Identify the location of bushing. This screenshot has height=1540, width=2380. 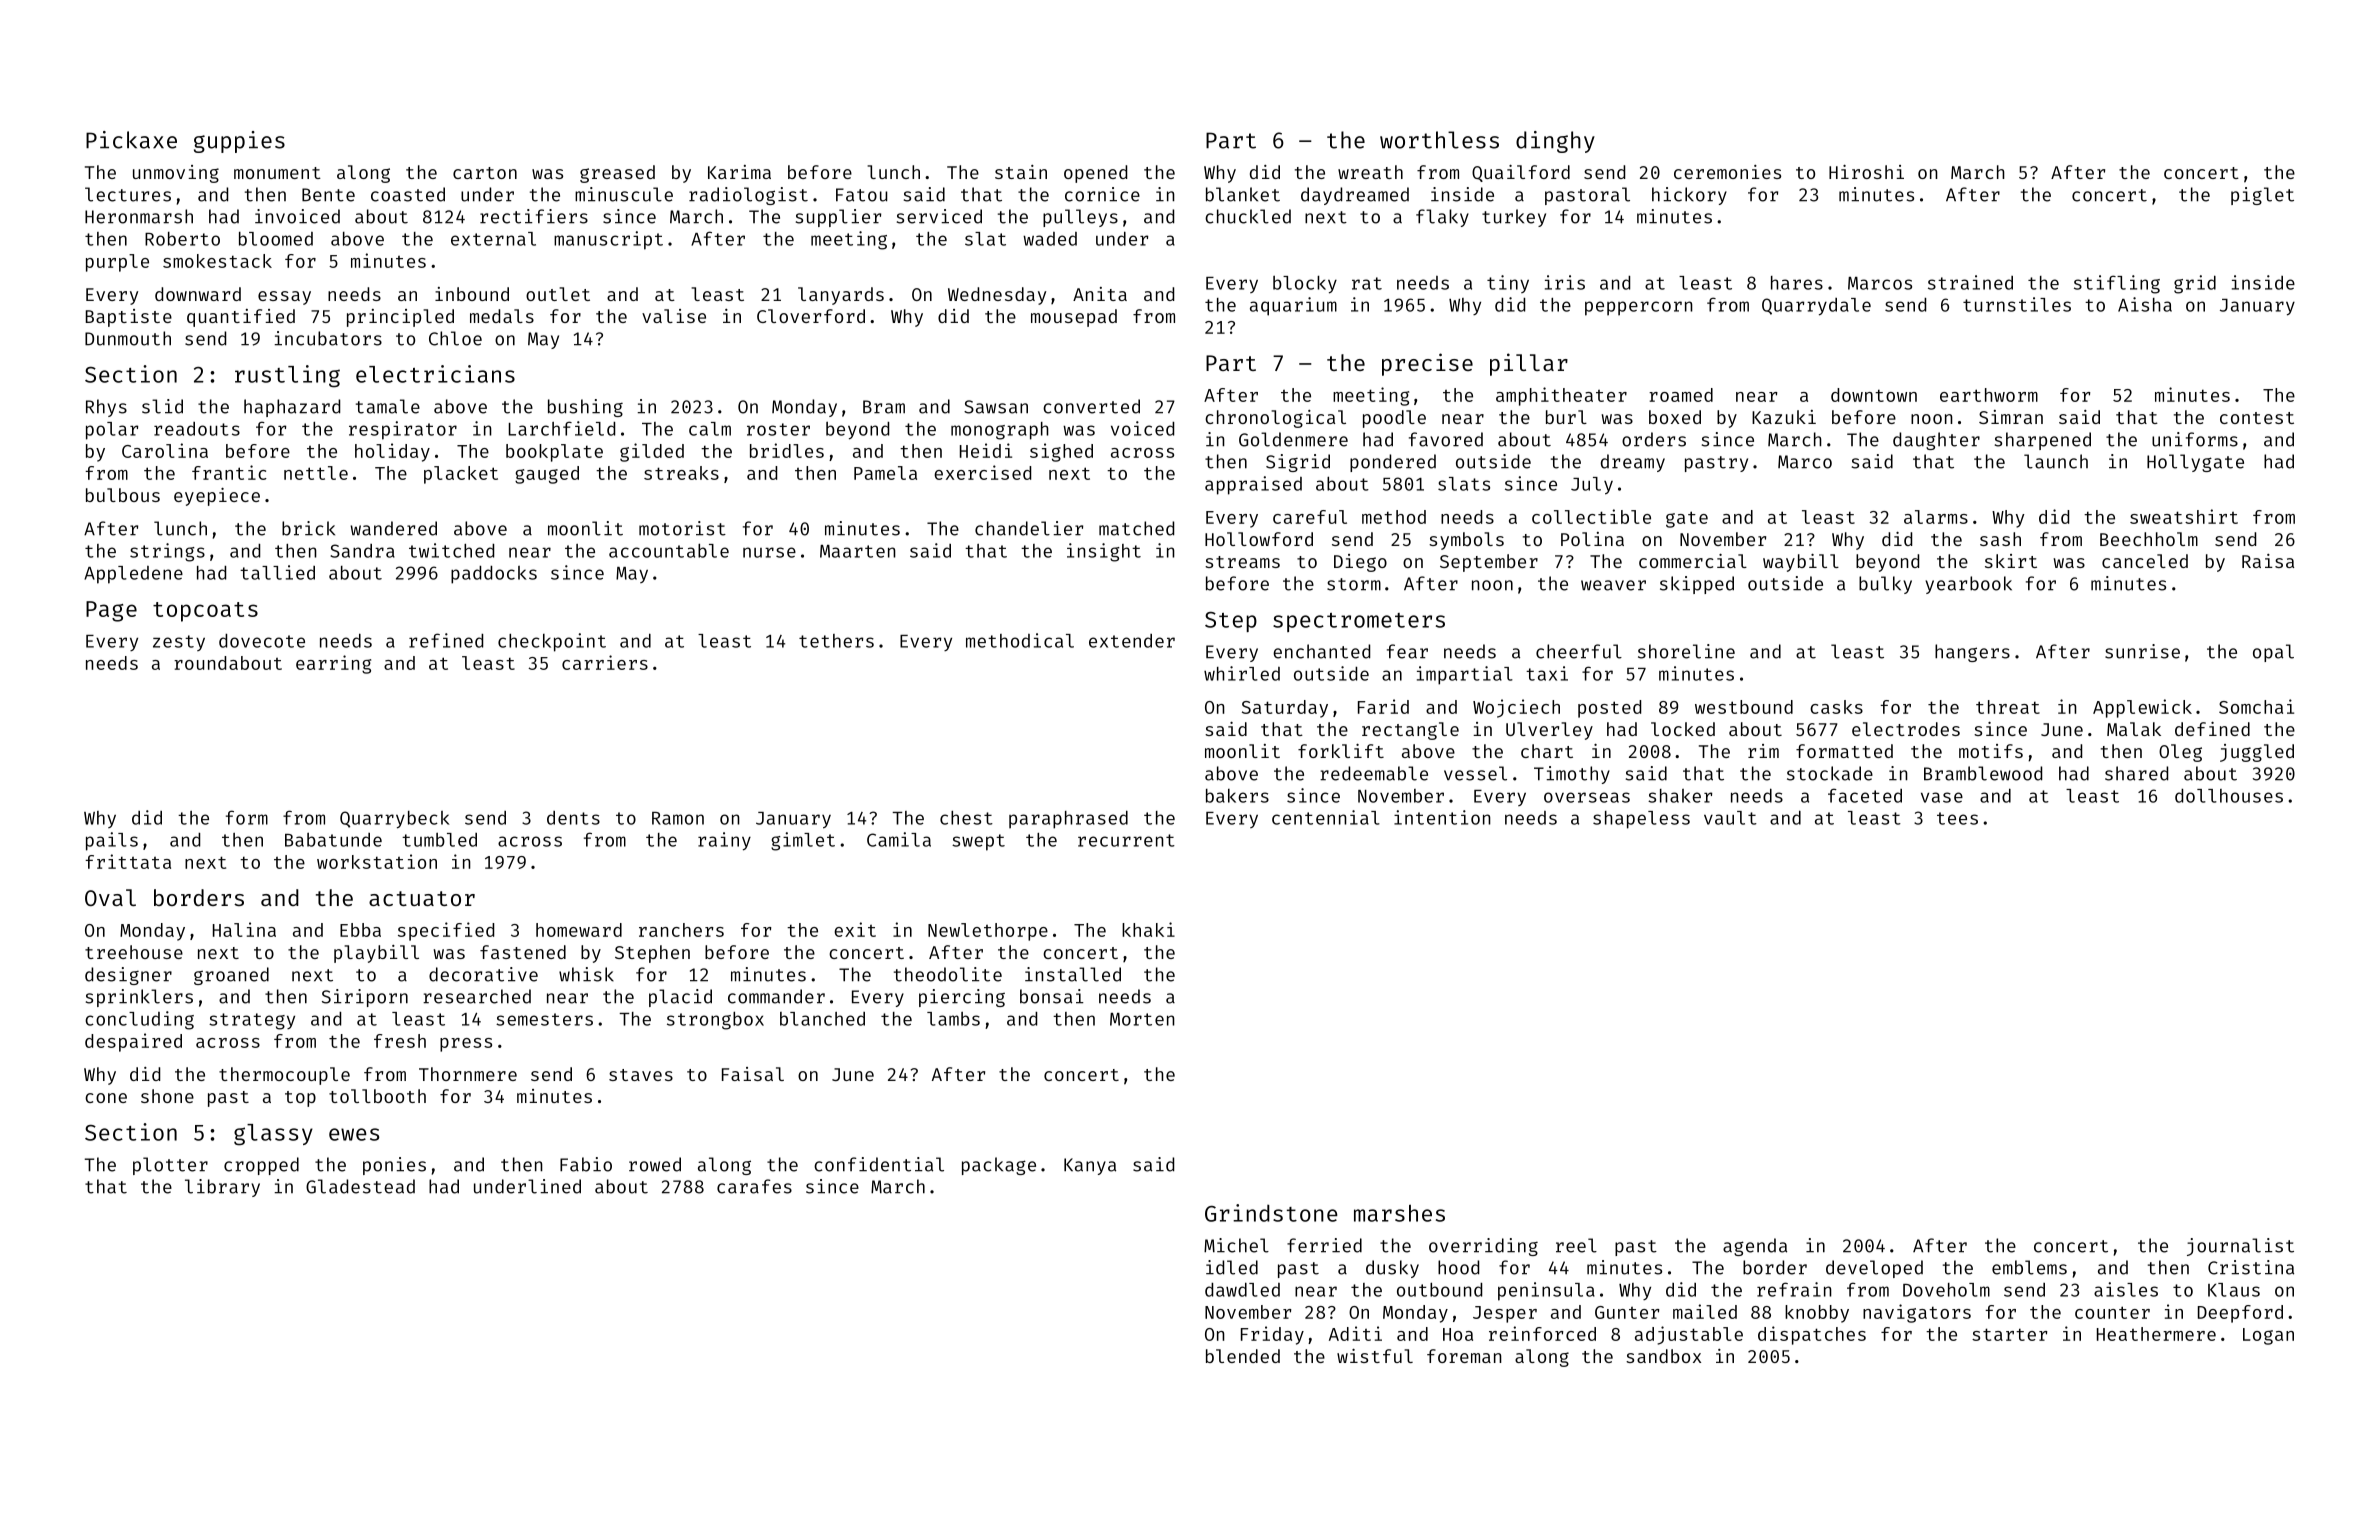
(585, 408).
